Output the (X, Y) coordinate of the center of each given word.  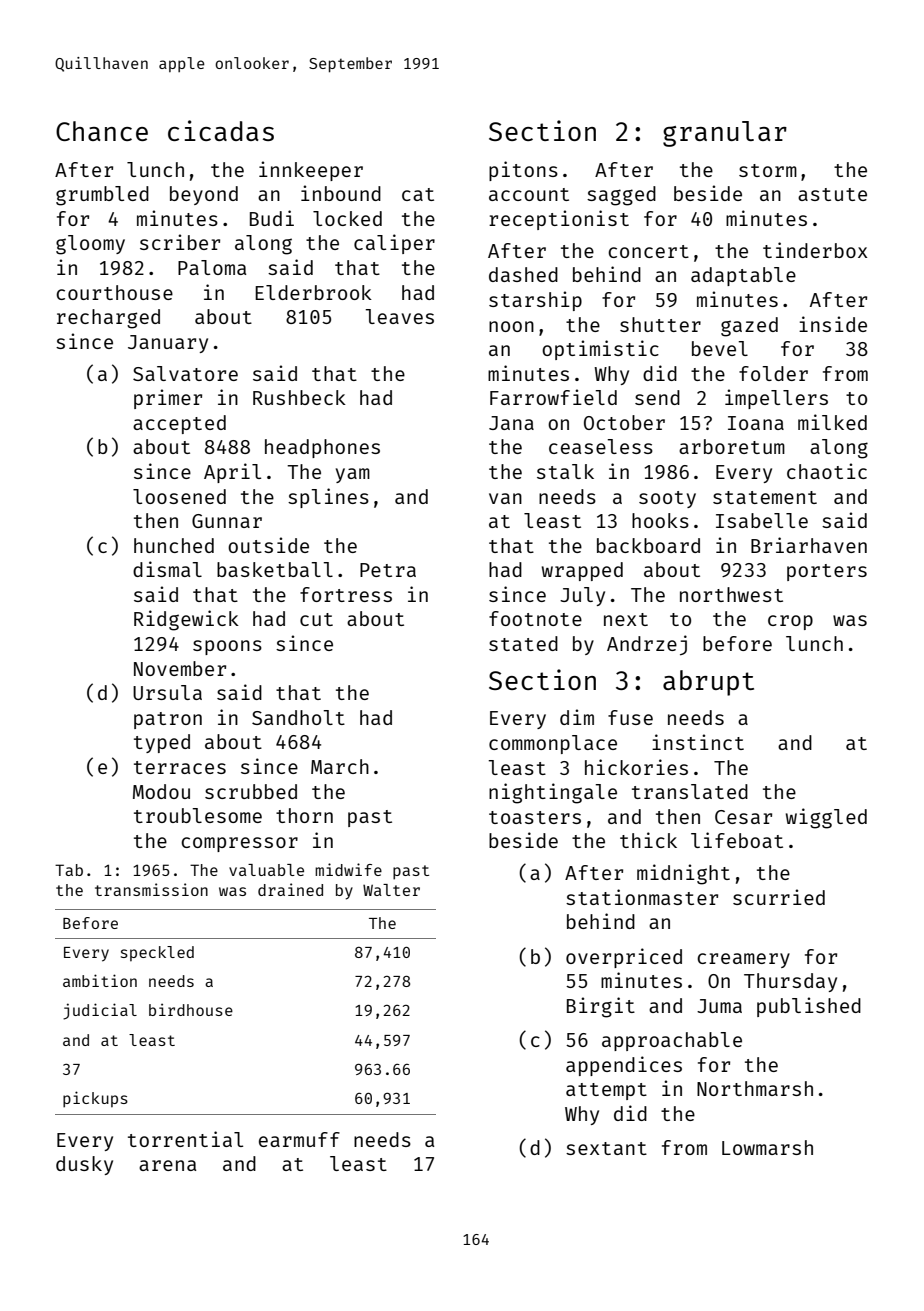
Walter (391, 890)
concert (648, 251)
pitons (523, 171)
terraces (180, 767)
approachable (672, 1041)
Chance (102, 131)
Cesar (743, 817)
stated (523, 643)
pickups (95, 1099)
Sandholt (298, 717)
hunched (174, 545)
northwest (731, 594)
